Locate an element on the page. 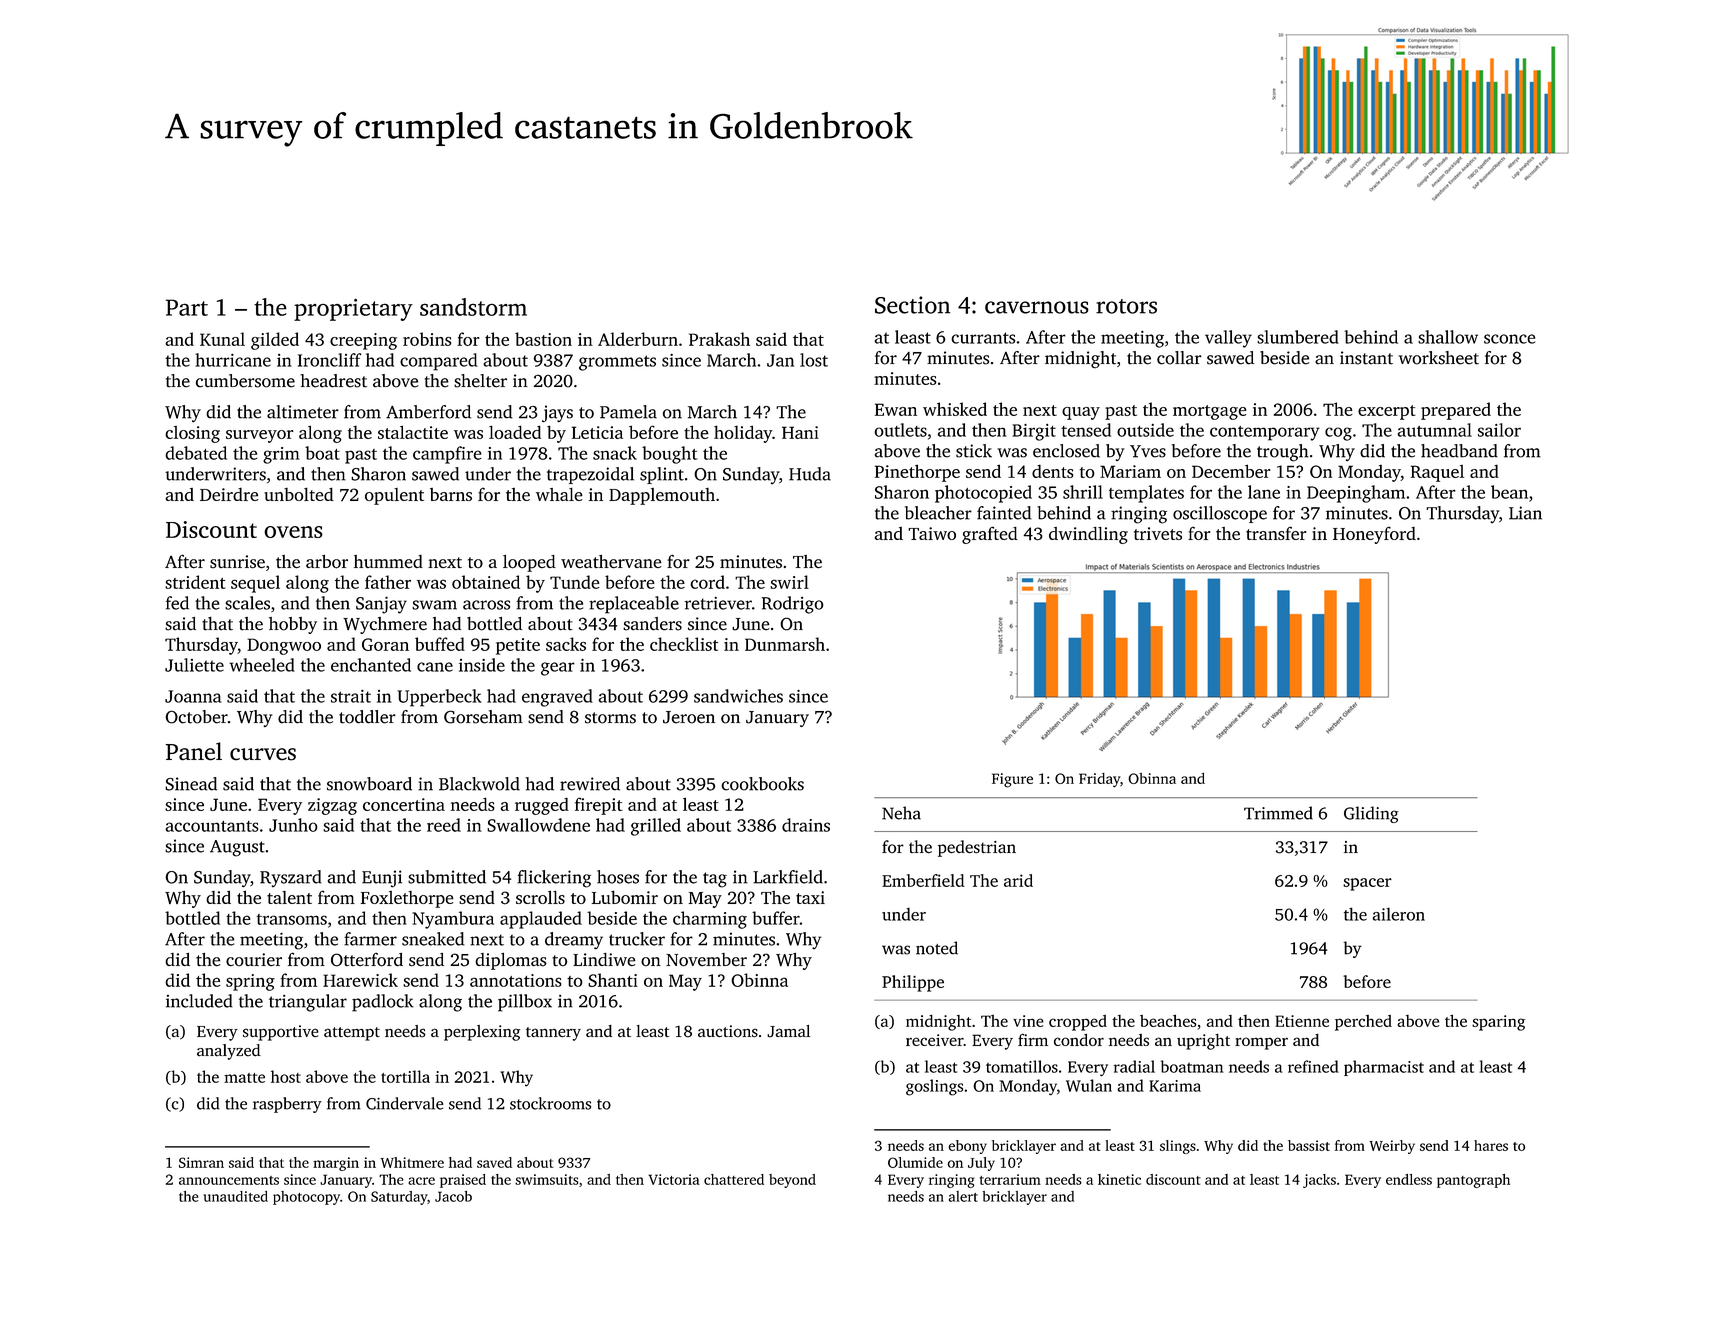 This document has width=1712, height=1323. sunrise is located at coordinates (237, 562).
